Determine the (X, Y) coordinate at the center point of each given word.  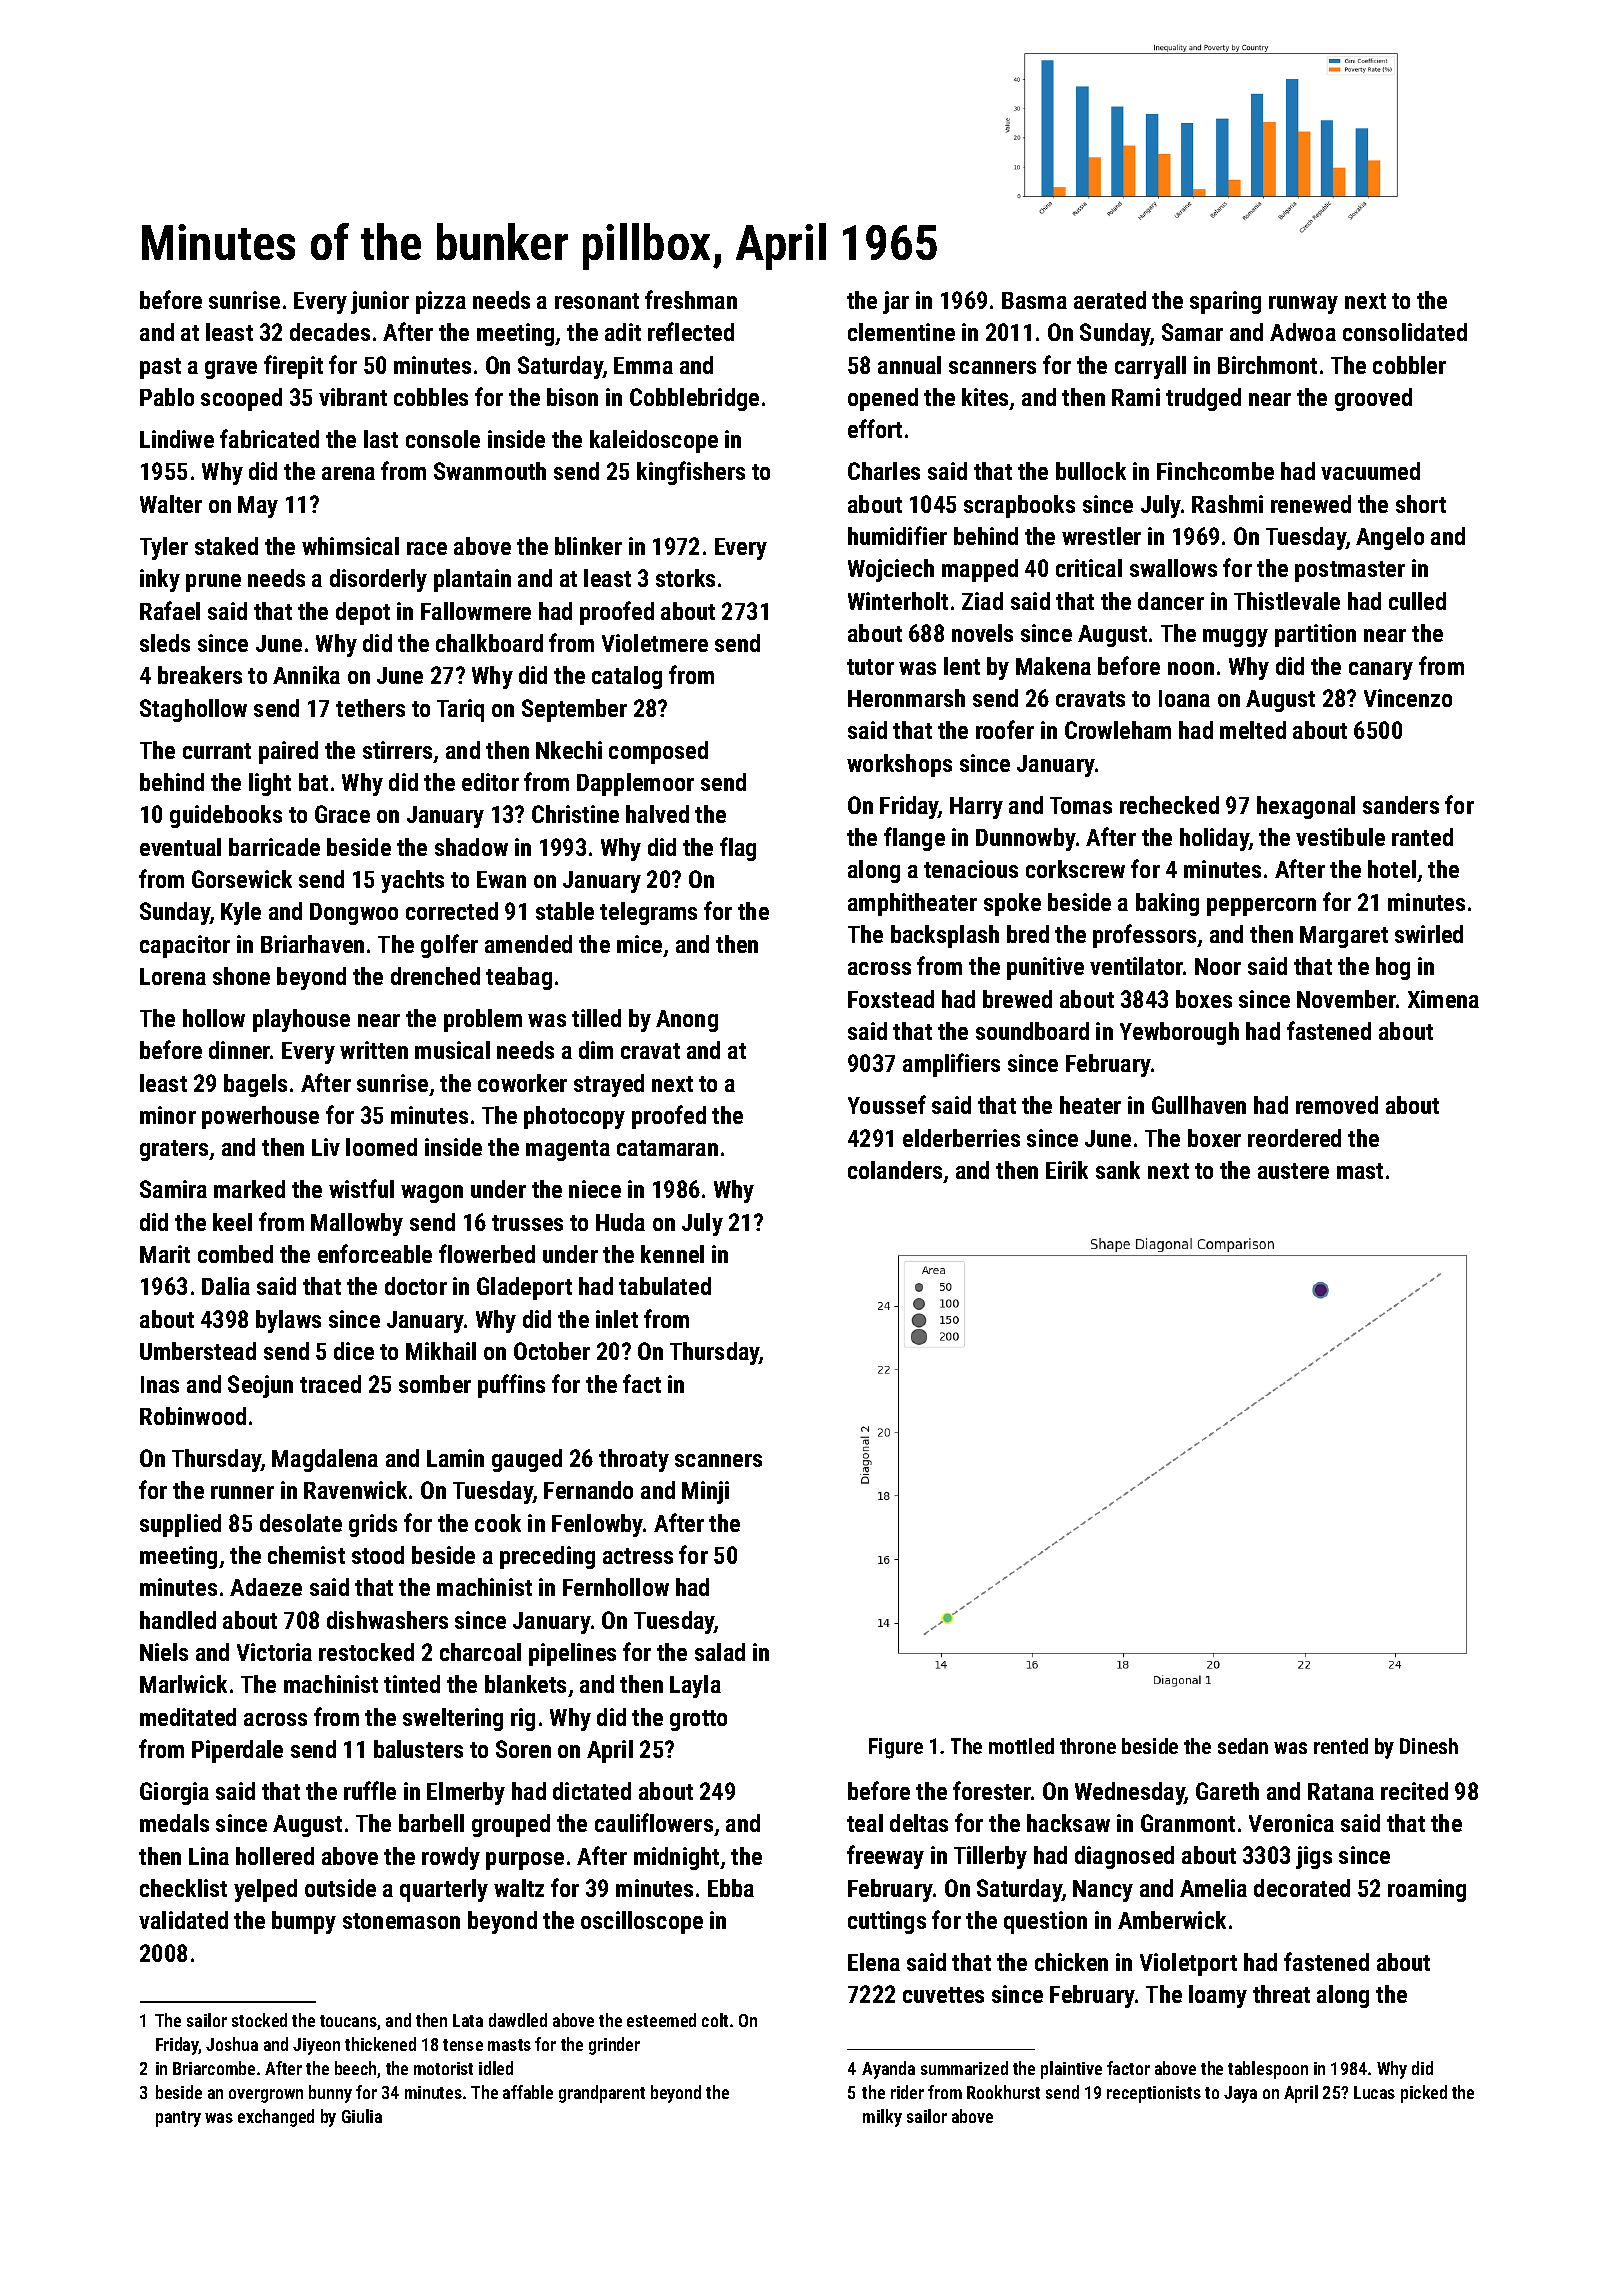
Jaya (1240, 2094)
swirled (1429, 934)
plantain (472, 580)
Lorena (173, 976)
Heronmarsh (906, 698)
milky (882, 2118)
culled (1417, 601)
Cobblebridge (694, 399)
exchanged (276, 2118)
